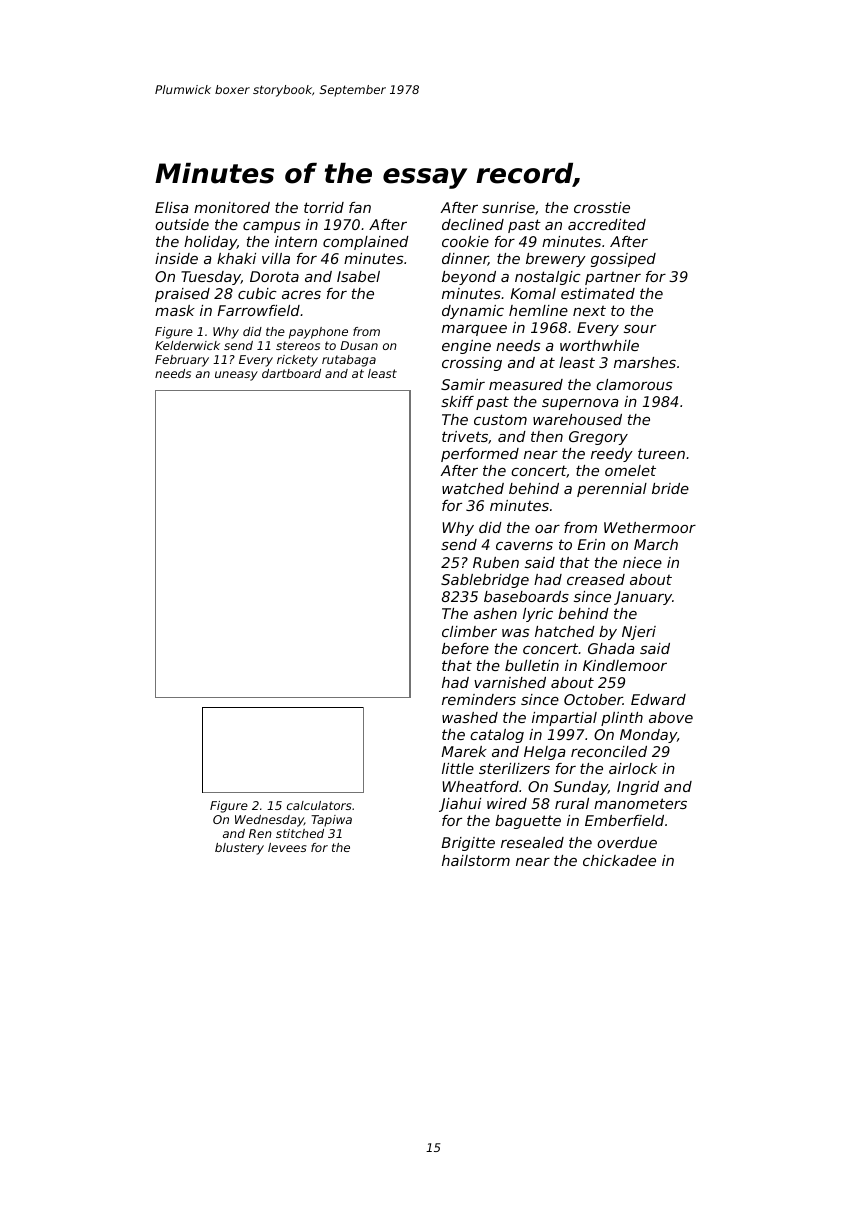  What do you see at coordinates (269, 821) in the screenshot?
I see `Wednesday` at bounding box center [269, 821].
